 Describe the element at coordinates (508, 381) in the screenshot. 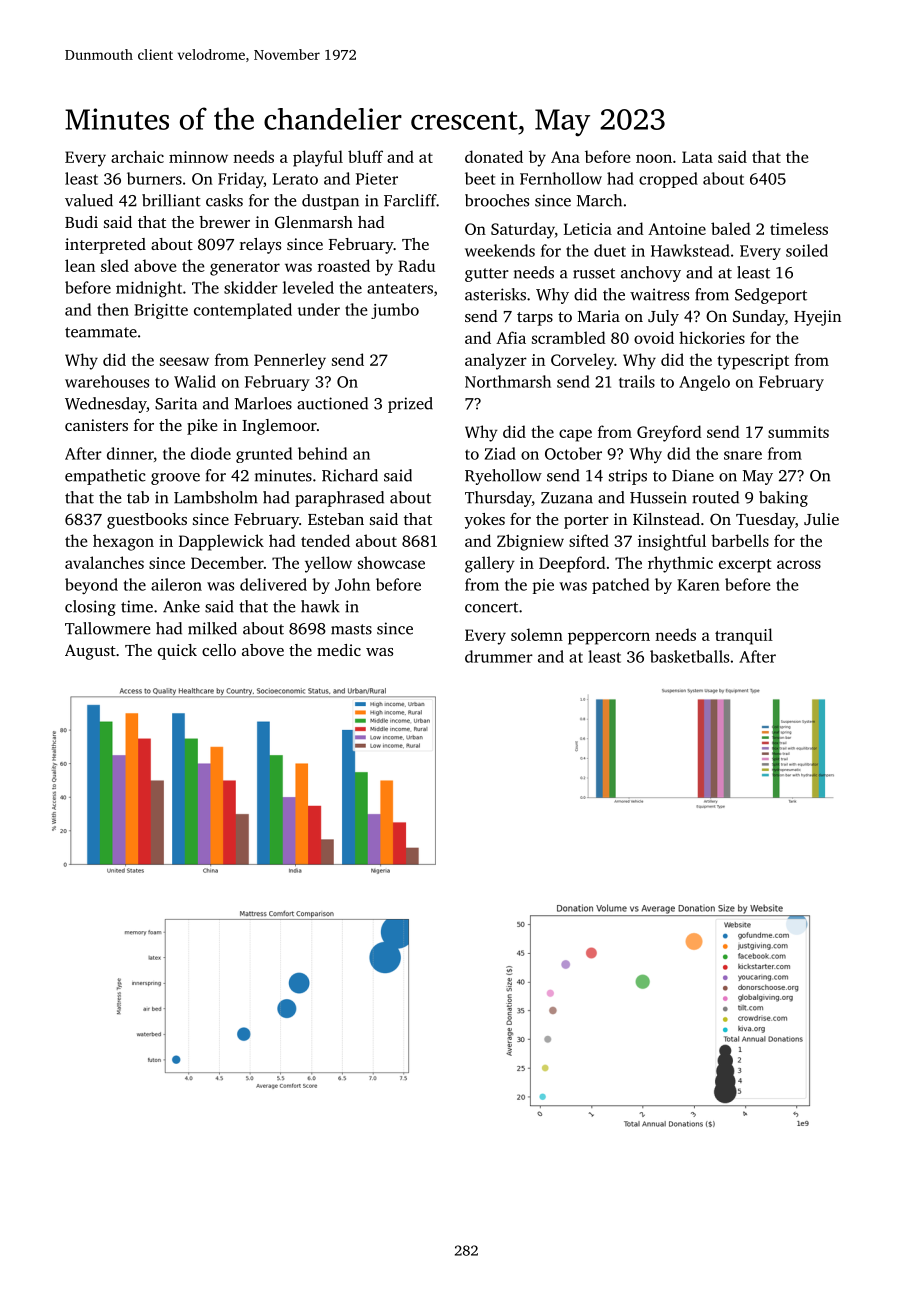

I see `Northmarsh` at that location.
